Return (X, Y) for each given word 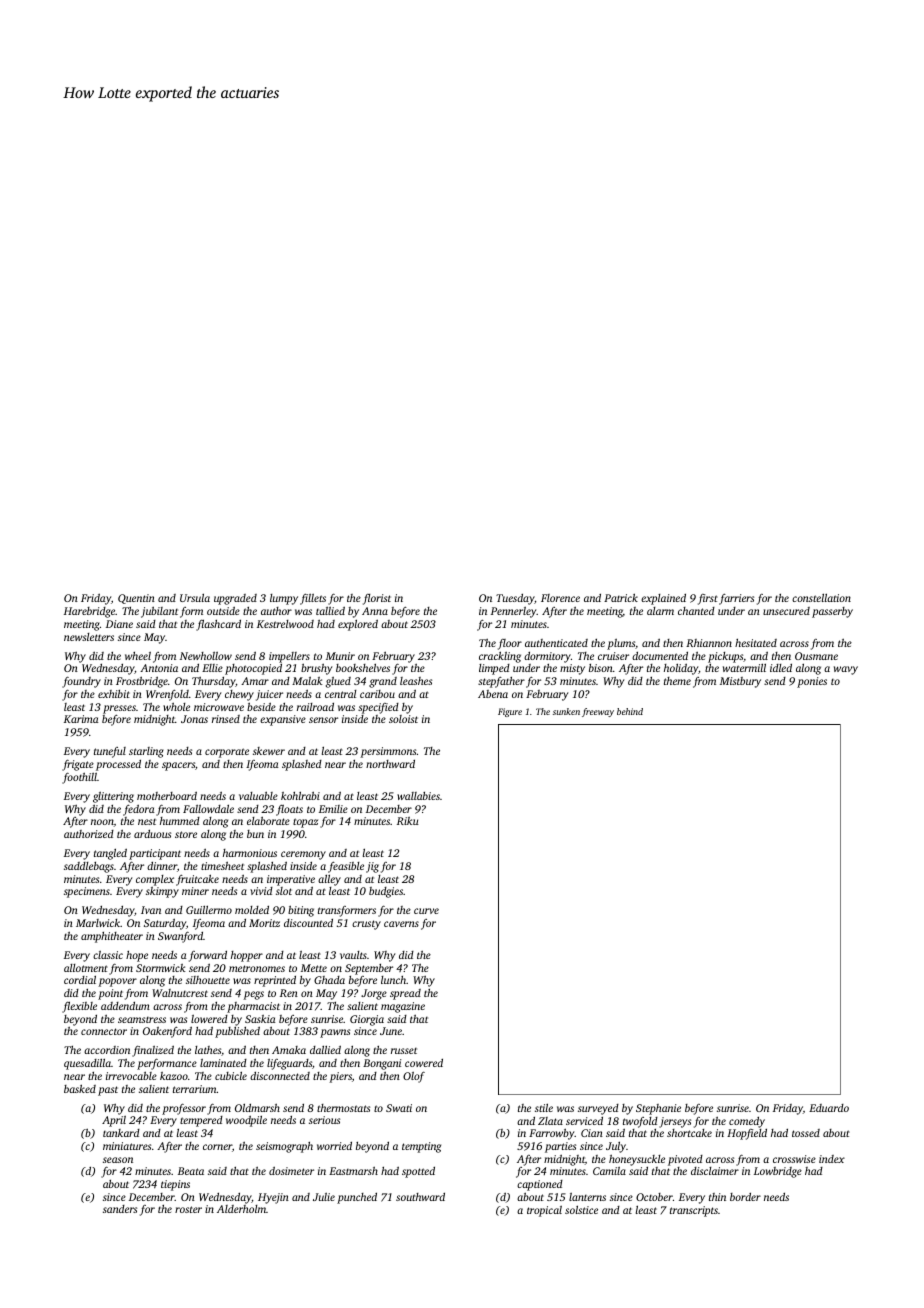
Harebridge (89, 612)
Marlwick (98, 923)
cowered (424, 1063)
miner (195, 891)
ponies (812, 682)
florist (377, 599)
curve (426, 911)
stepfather (501, 682)
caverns (401, 924)
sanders (120, 1209)
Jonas (194, 719)
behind (630, 711)
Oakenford (167, 1032)
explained (663, 599)
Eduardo (829, 1108)
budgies (386, 892)
